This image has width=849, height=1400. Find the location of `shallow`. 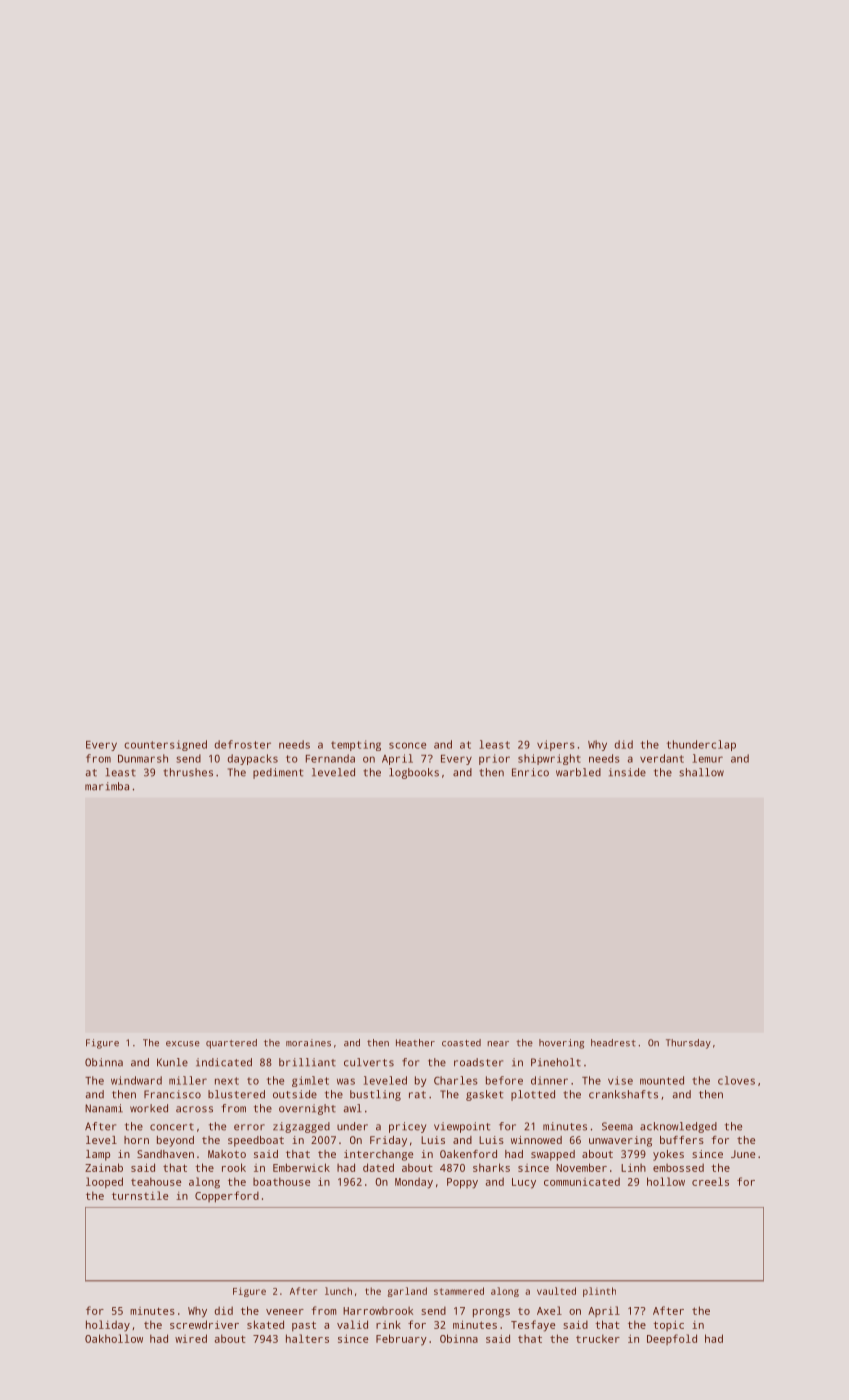

shallow is located at coordinates (701, 772).
